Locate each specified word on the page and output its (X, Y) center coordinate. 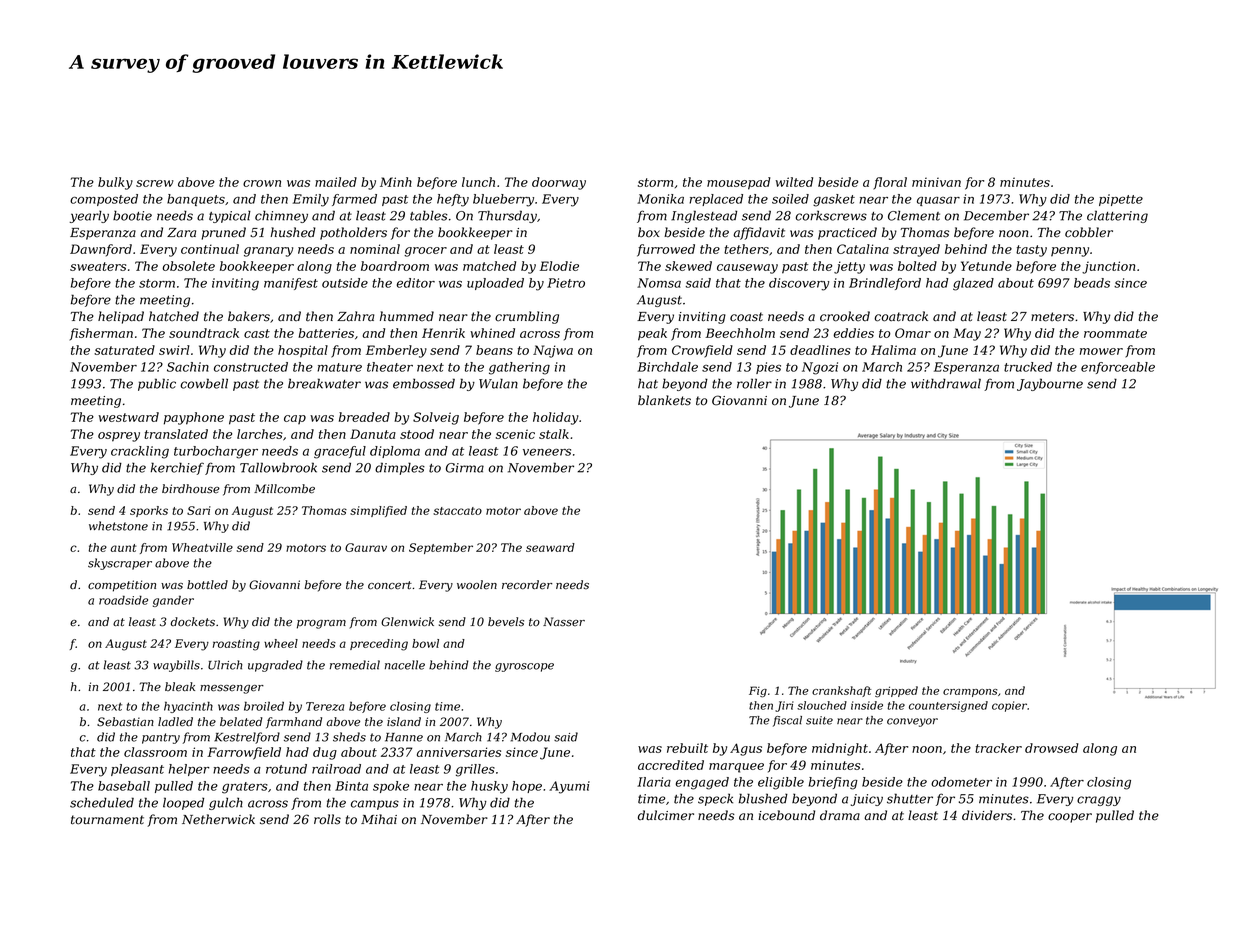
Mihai (379, 819)
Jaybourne (1050, 384)
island (404, 722)
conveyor (912, 722)
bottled (207, 584)
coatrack (901, 316)
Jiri (784, 706)
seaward (550, 547)
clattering (1117, 216)
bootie (132, 216)
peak (652, 334)
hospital (303, 351)
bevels (506, 621)
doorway (559, 183)
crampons (970, 693)
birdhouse (191, 489)
